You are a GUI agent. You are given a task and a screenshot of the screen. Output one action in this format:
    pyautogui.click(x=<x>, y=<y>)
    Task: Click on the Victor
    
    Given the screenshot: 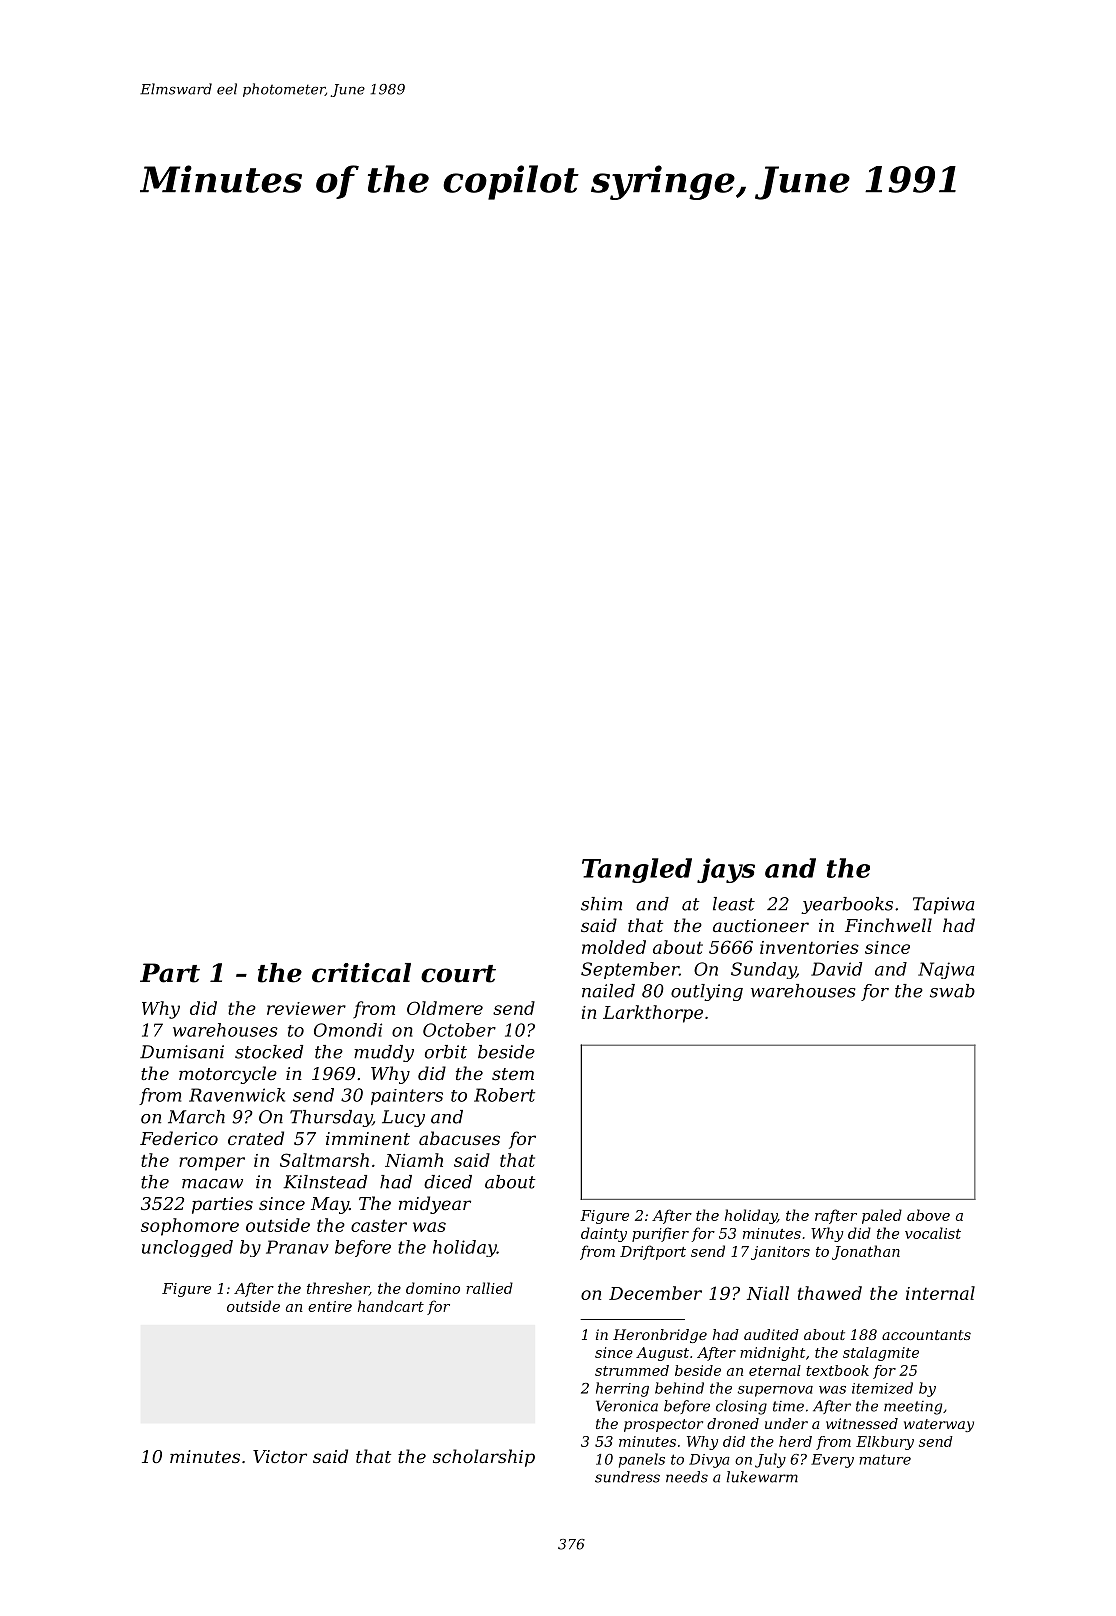 What is the action you would take?
    pyautogui.click(x=280, y=1456)
